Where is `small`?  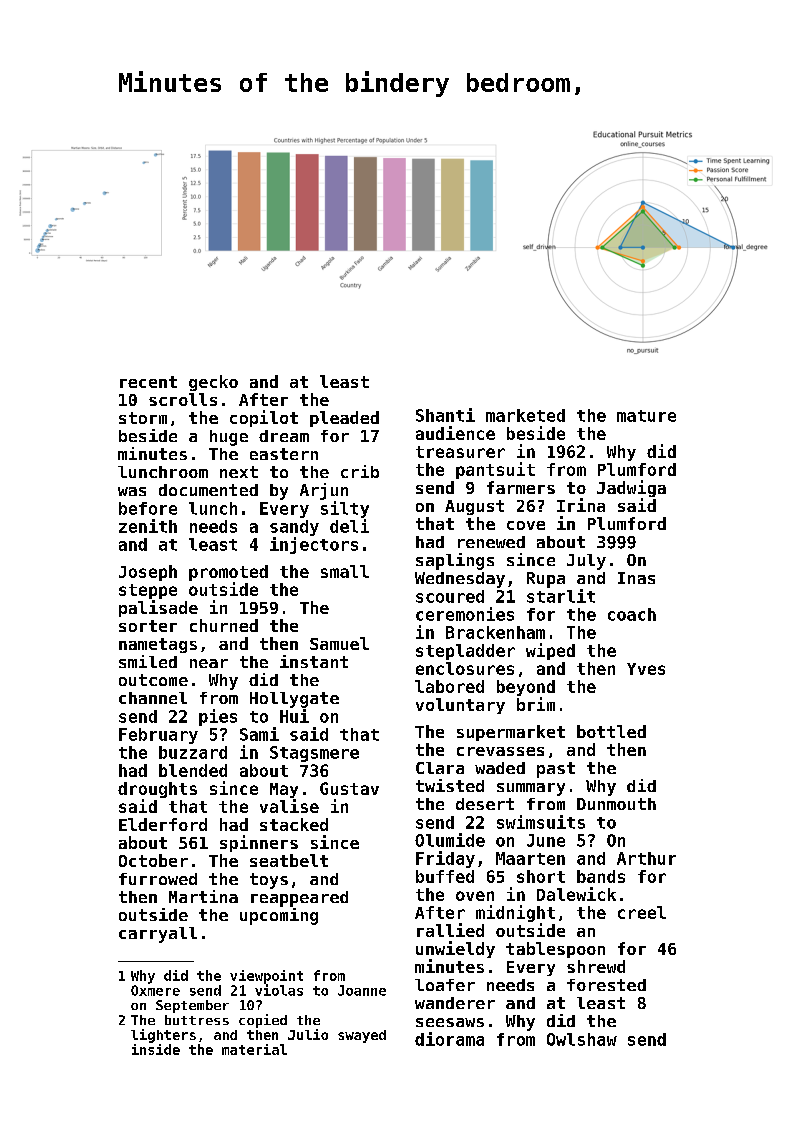
small is located at coordinates (345, 571).
